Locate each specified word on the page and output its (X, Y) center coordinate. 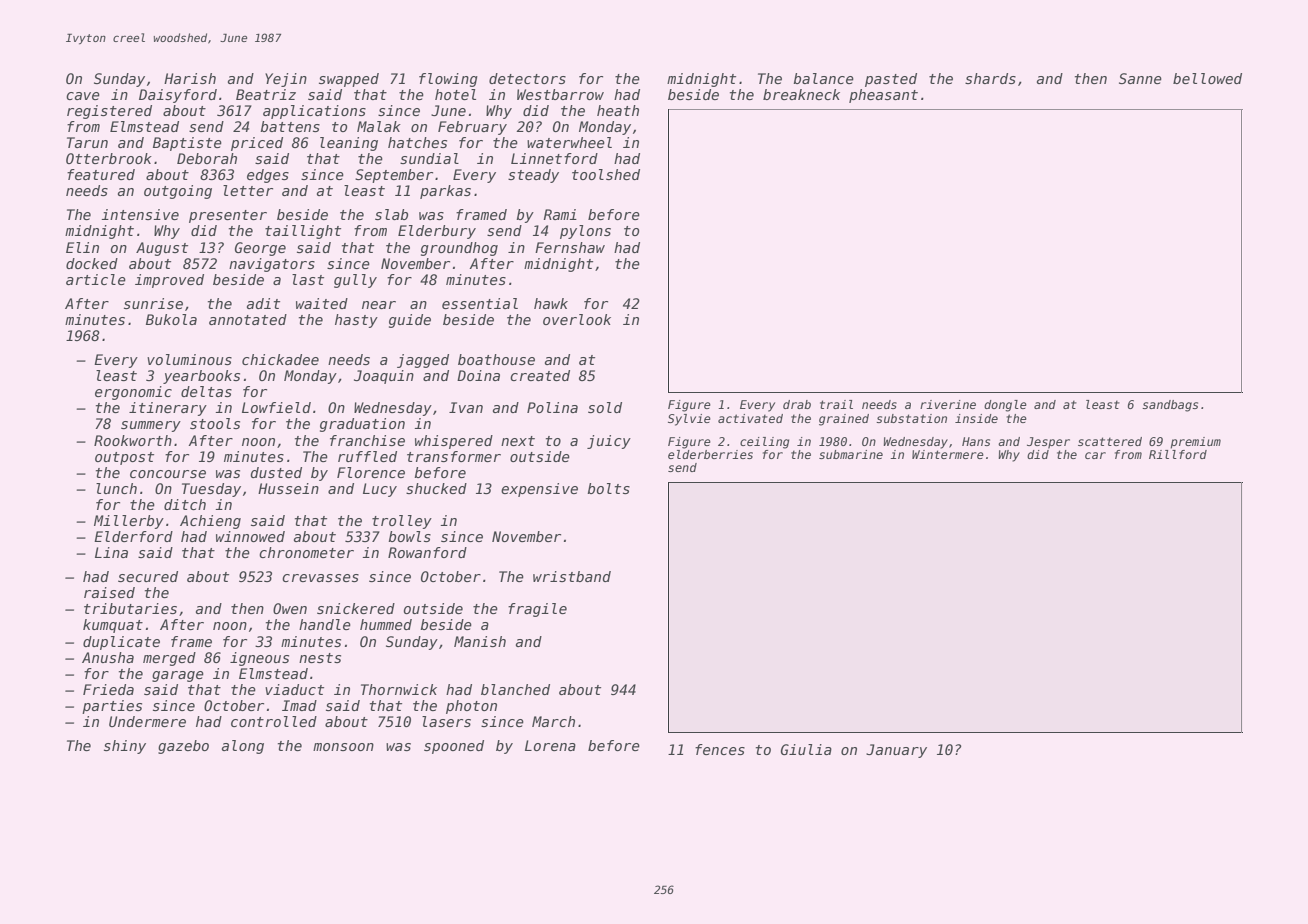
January (896, 751)
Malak (379, 126)
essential (480, 303)
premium (1195, 443)
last (308, 279)
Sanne (1140, 78)
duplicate (121, 643)
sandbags (1170, 406)
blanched (515, 689)
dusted (276, 472)
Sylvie (689, 420)
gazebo (183, 747)
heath (618, 110)
